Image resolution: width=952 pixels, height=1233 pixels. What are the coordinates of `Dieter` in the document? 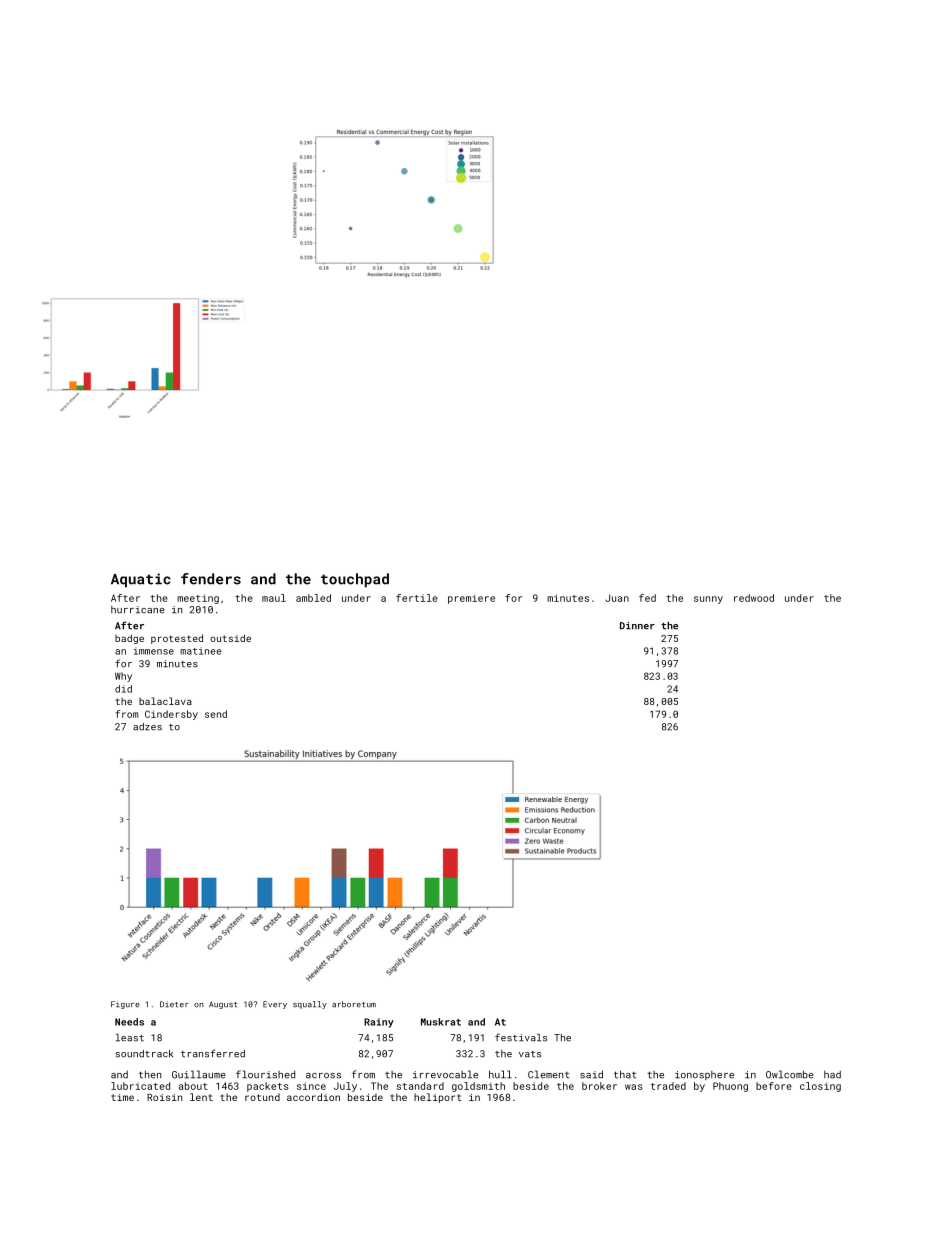 It's located at (174, 1004).
